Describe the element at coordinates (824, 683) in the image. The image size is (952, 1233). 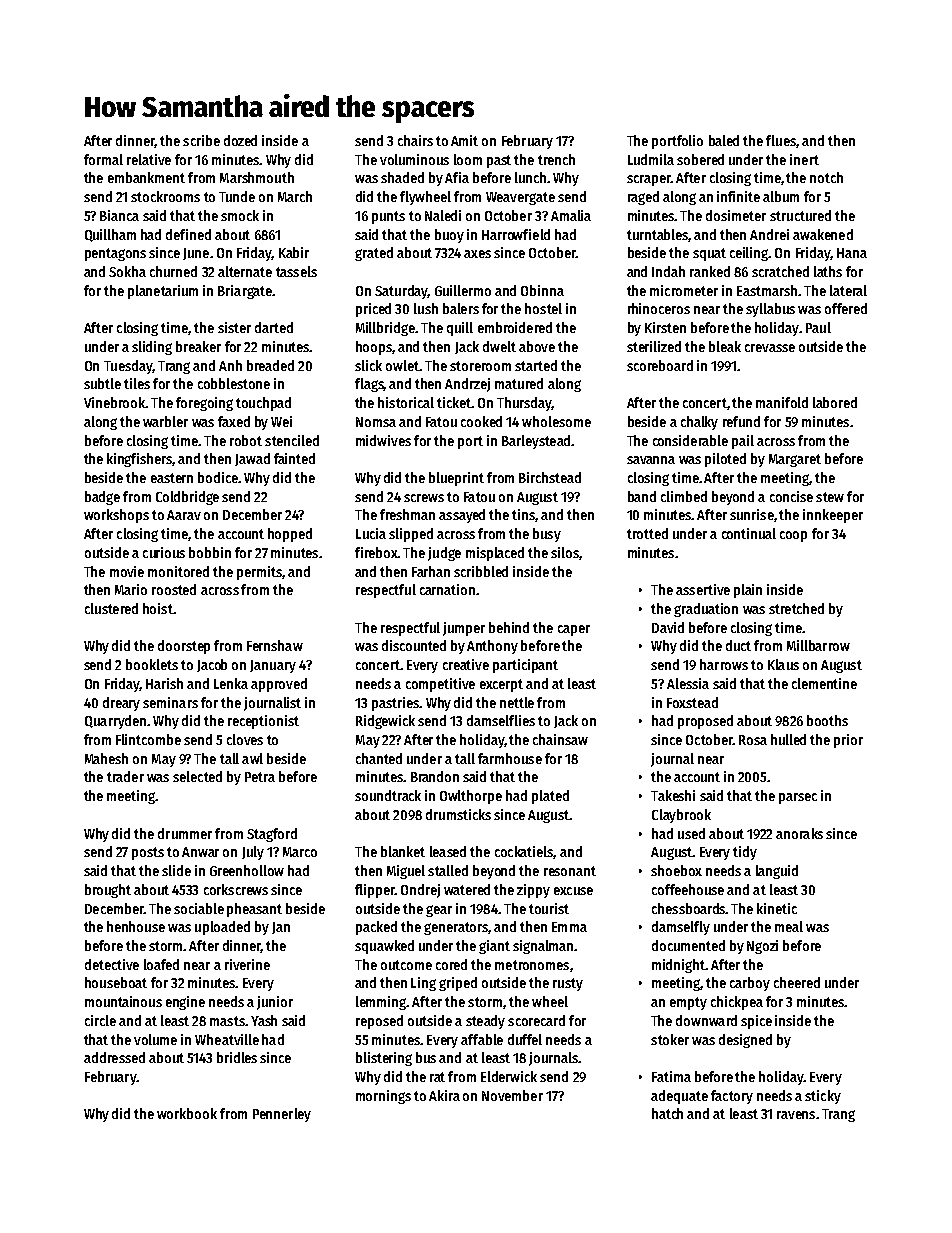
I see `clementine` at that location.
